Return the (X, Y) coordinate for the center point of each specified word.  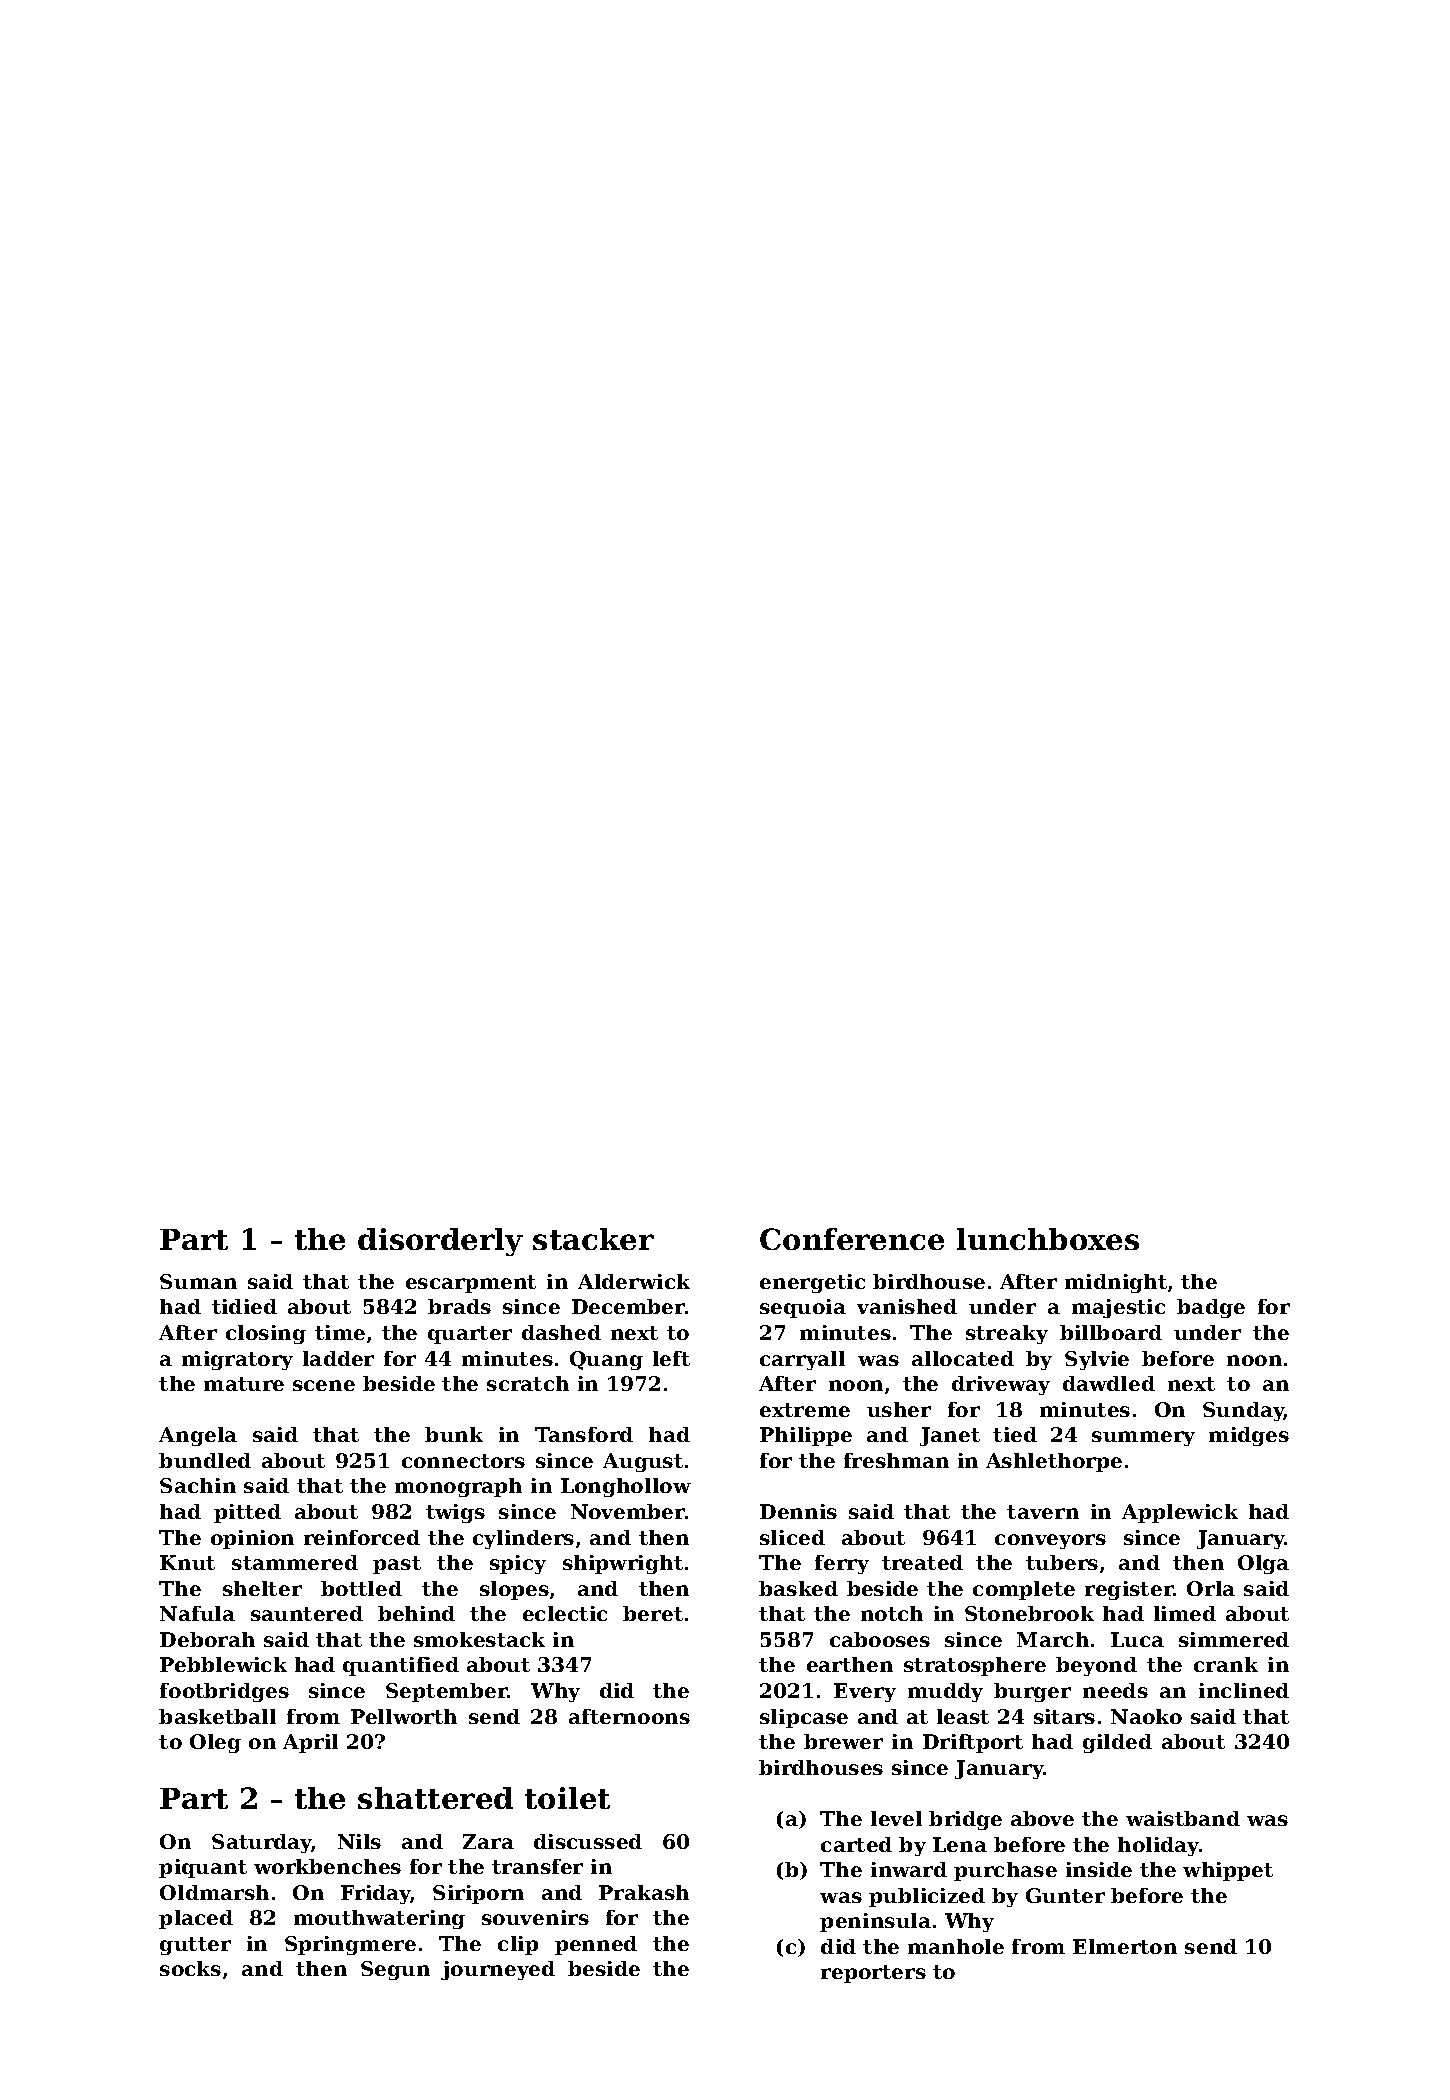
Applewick (1180, 1513)
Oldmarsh (214, 1892)
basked (798, 1588)
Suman (198, 1281)
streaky (1007, 1334)
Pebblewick (223, 1664)
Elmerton (1125, 1946)
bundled (205, 1460)
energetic (812, 1283)
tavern (1043, 1512)
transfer (537, 1866)
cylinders (523, 1539)
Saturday (262, 1843)
